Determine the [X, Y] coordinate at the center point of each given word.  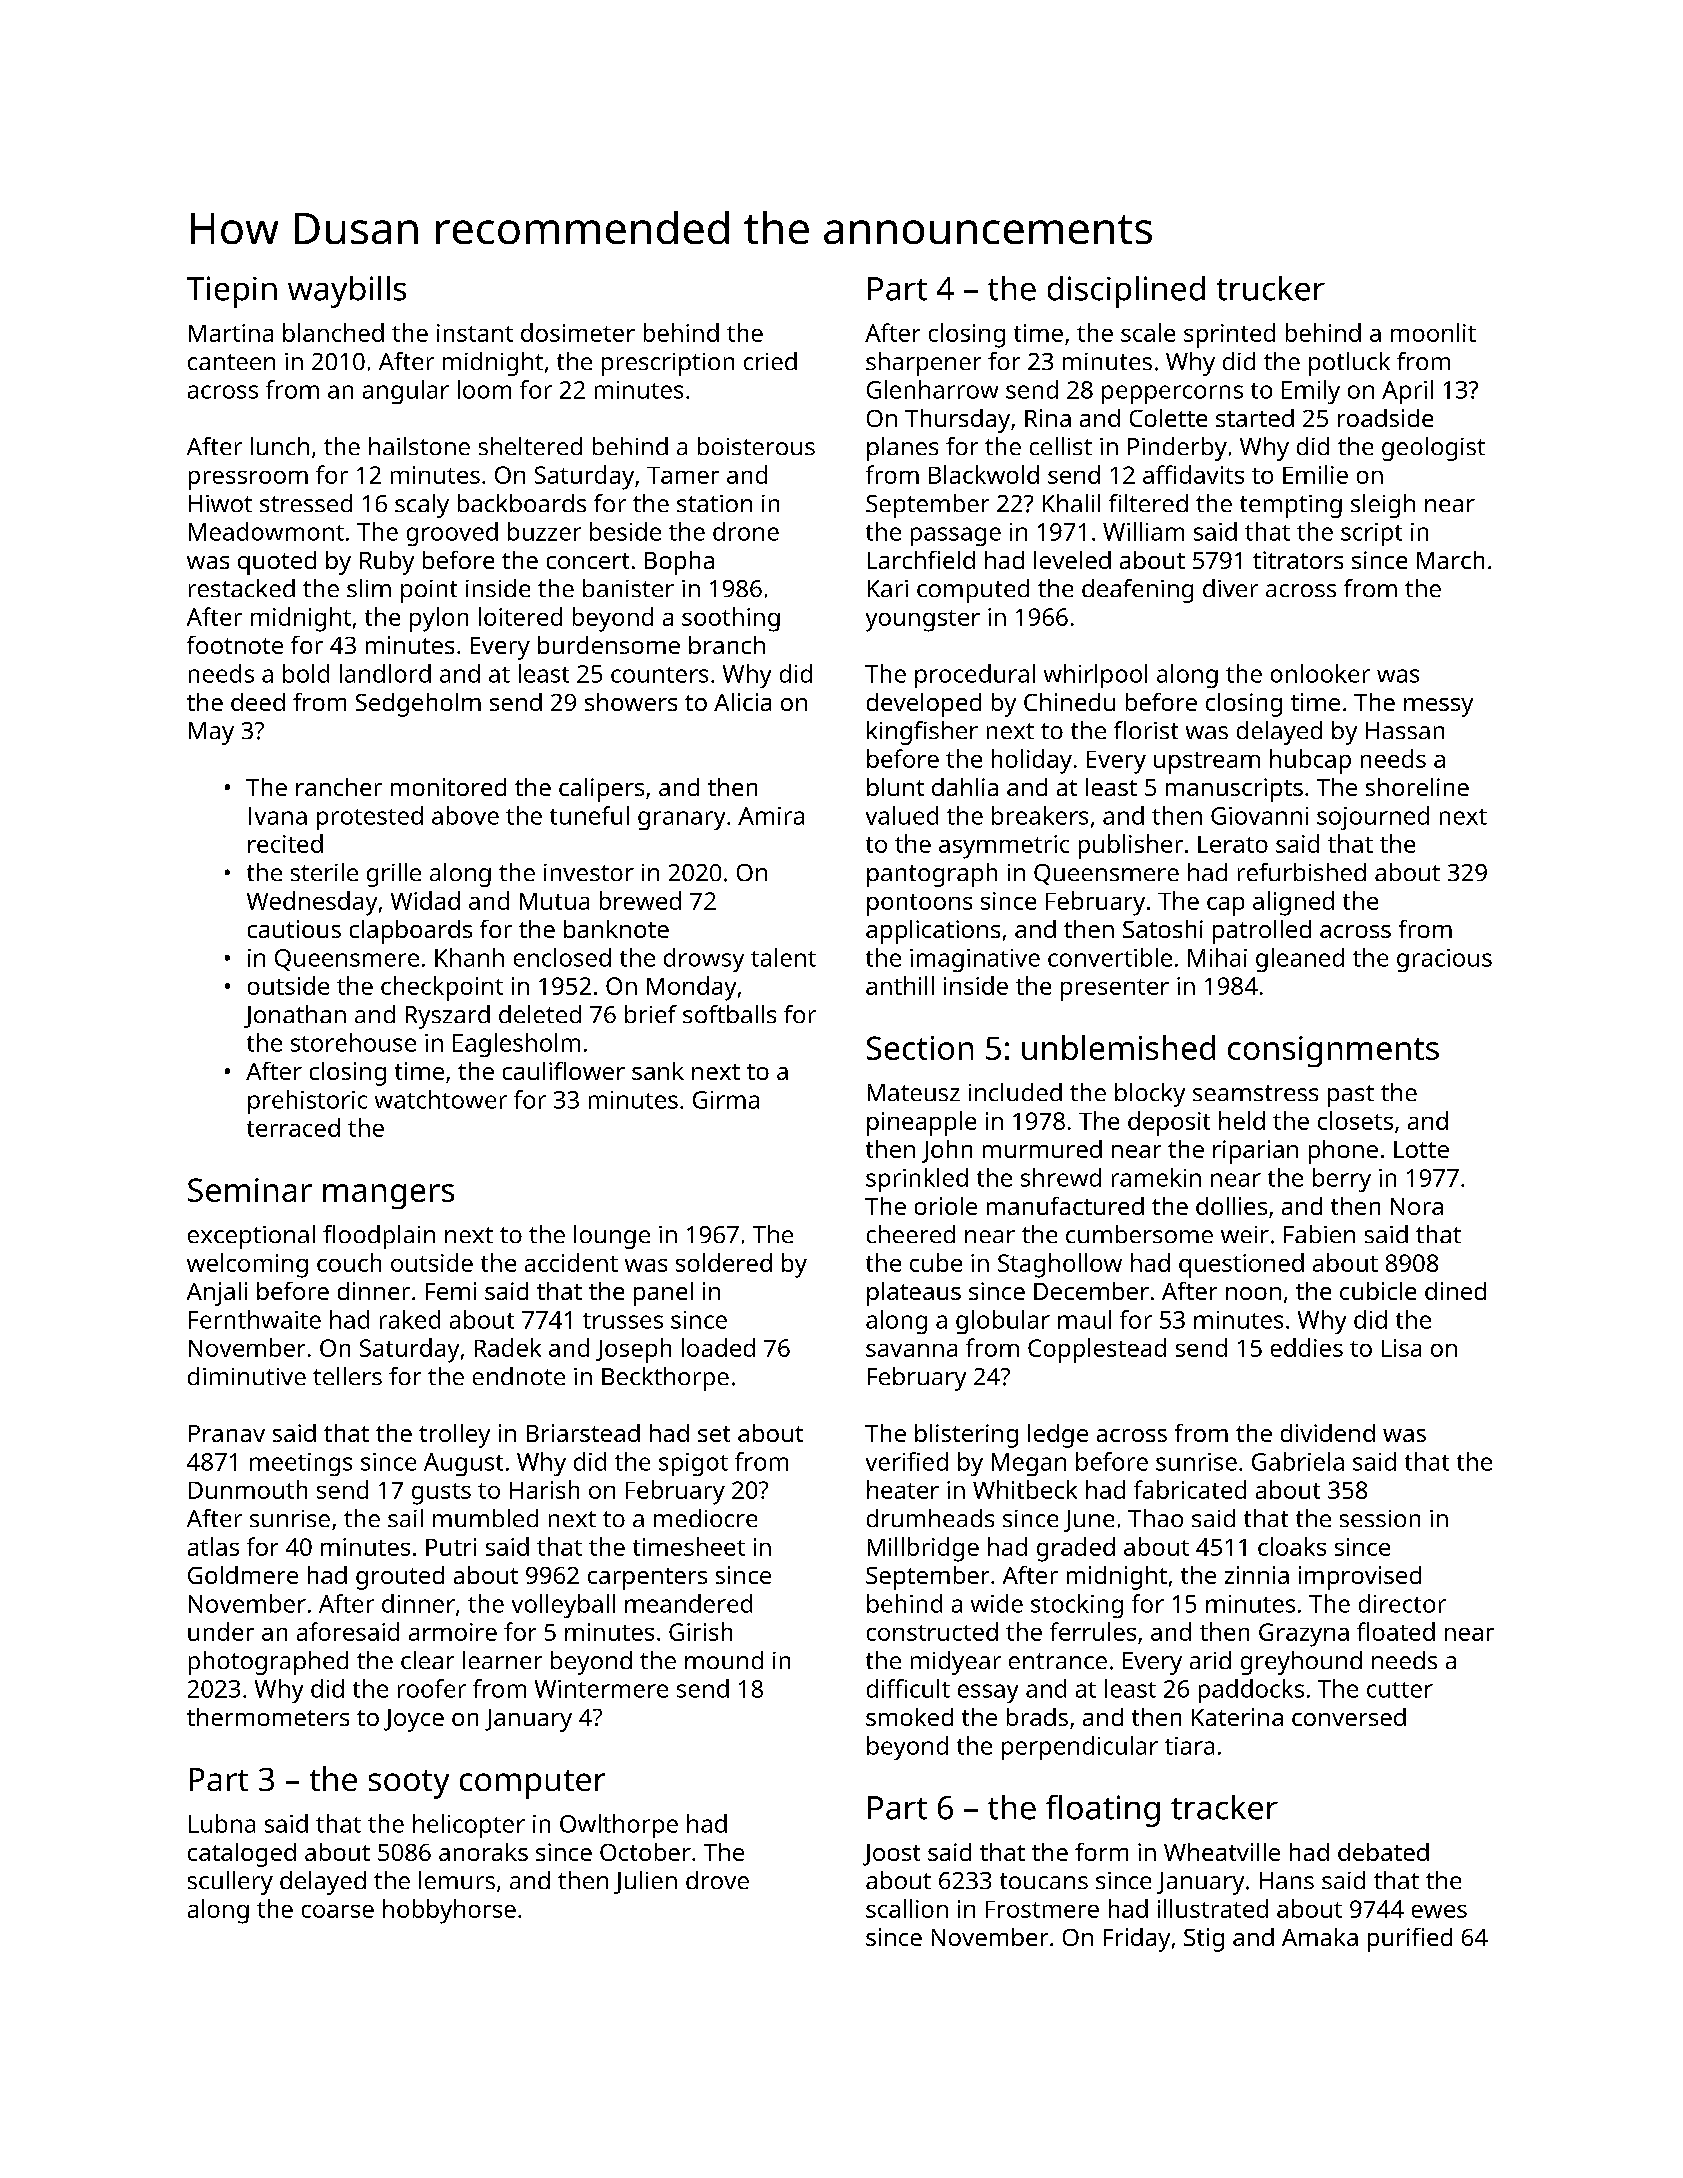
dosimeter [578, 332]
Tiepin [232, 292]
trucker [1271, 288]
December [1091, 1291]
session [1380, 1518]
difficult [908, 1688]
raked [410, 1319]
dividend [1328, 1433]
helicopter [469, 1826]
